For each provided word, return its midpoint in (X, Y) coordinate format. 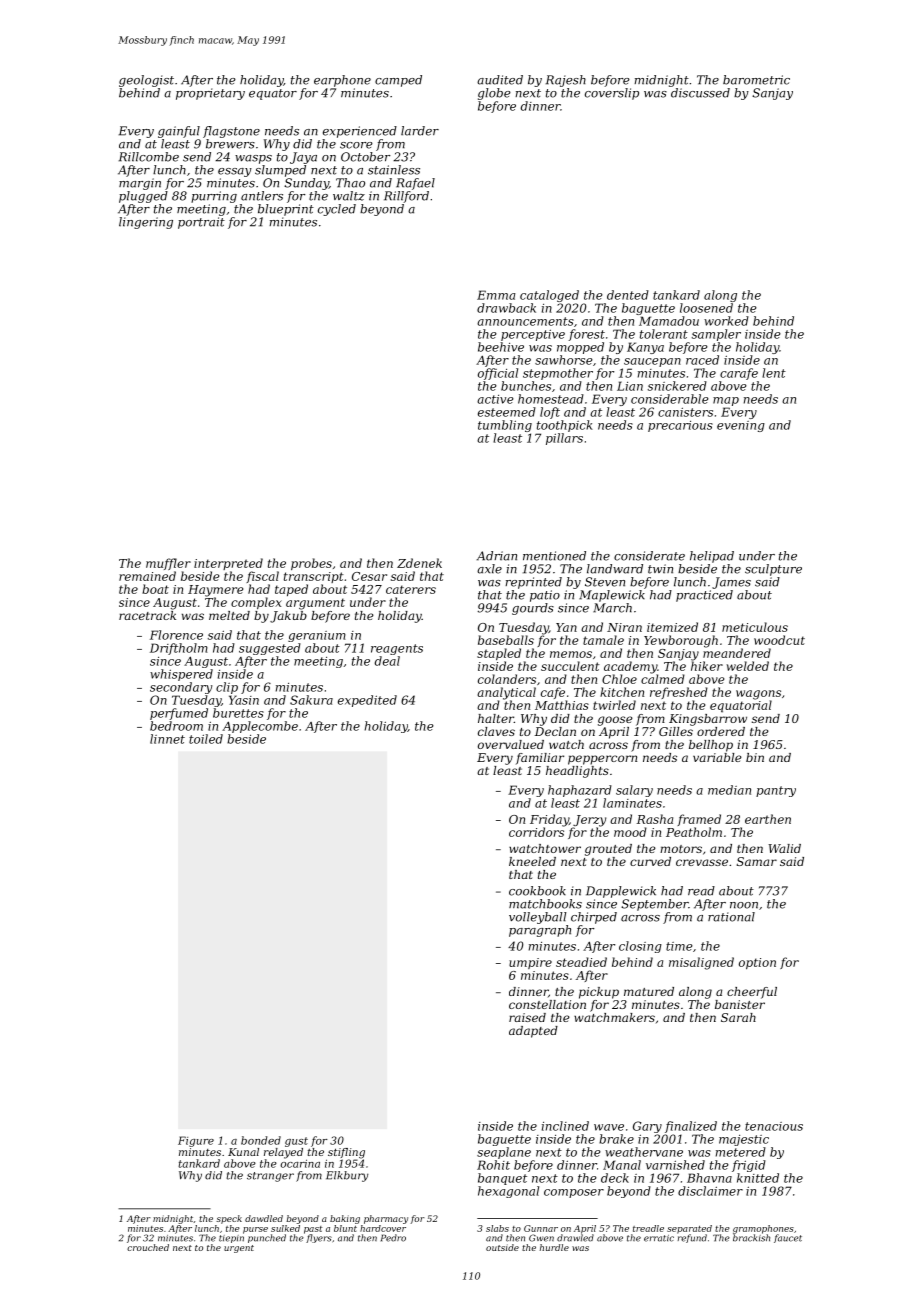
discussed (700, 93)
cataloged (549, 296)
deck (615, 1178)
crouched (148, 1247)
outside (502, 1247)
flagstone (231, 132)
